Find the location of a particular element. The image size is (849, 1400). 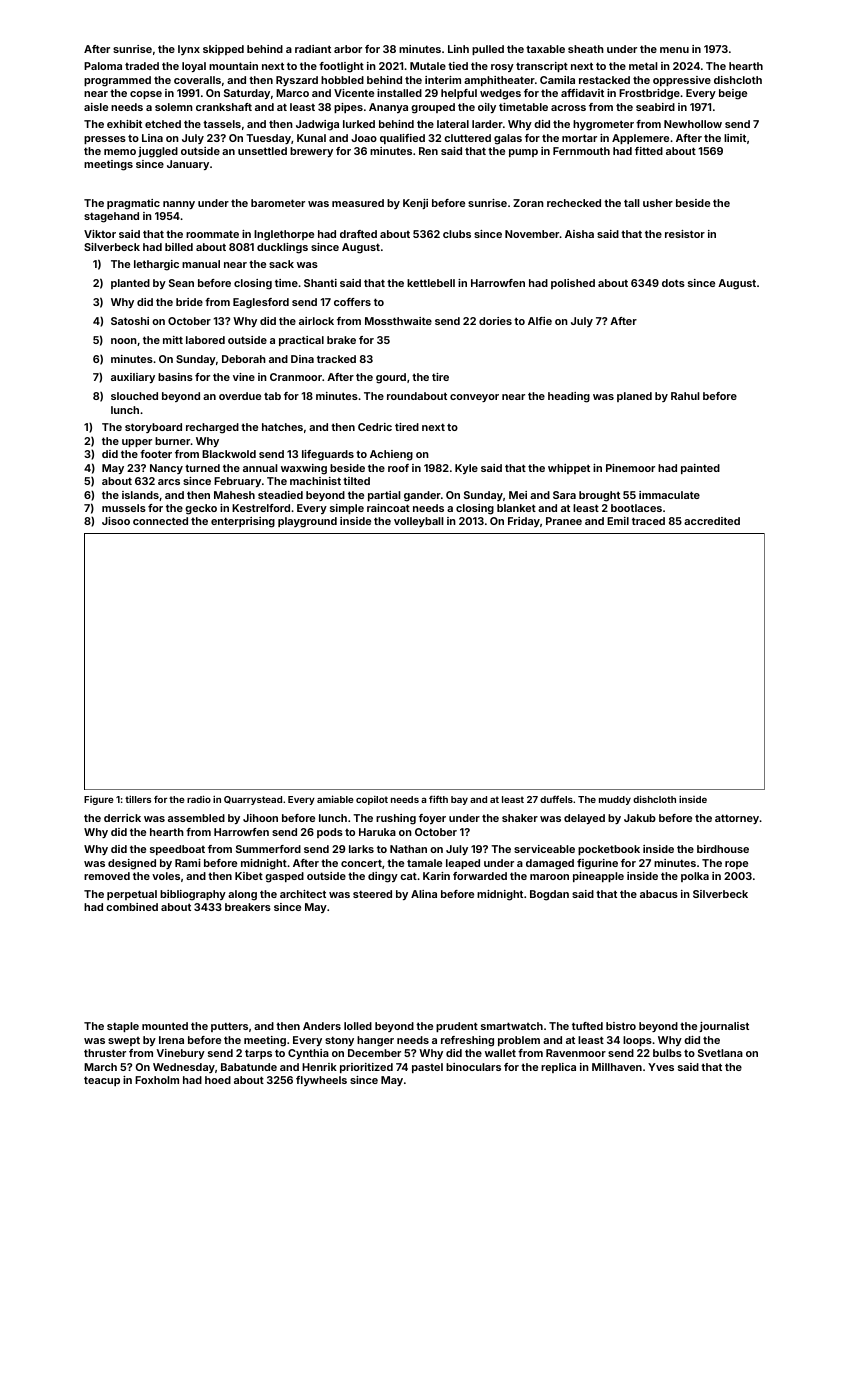

bibliography is located at coordinates (193, 895).
